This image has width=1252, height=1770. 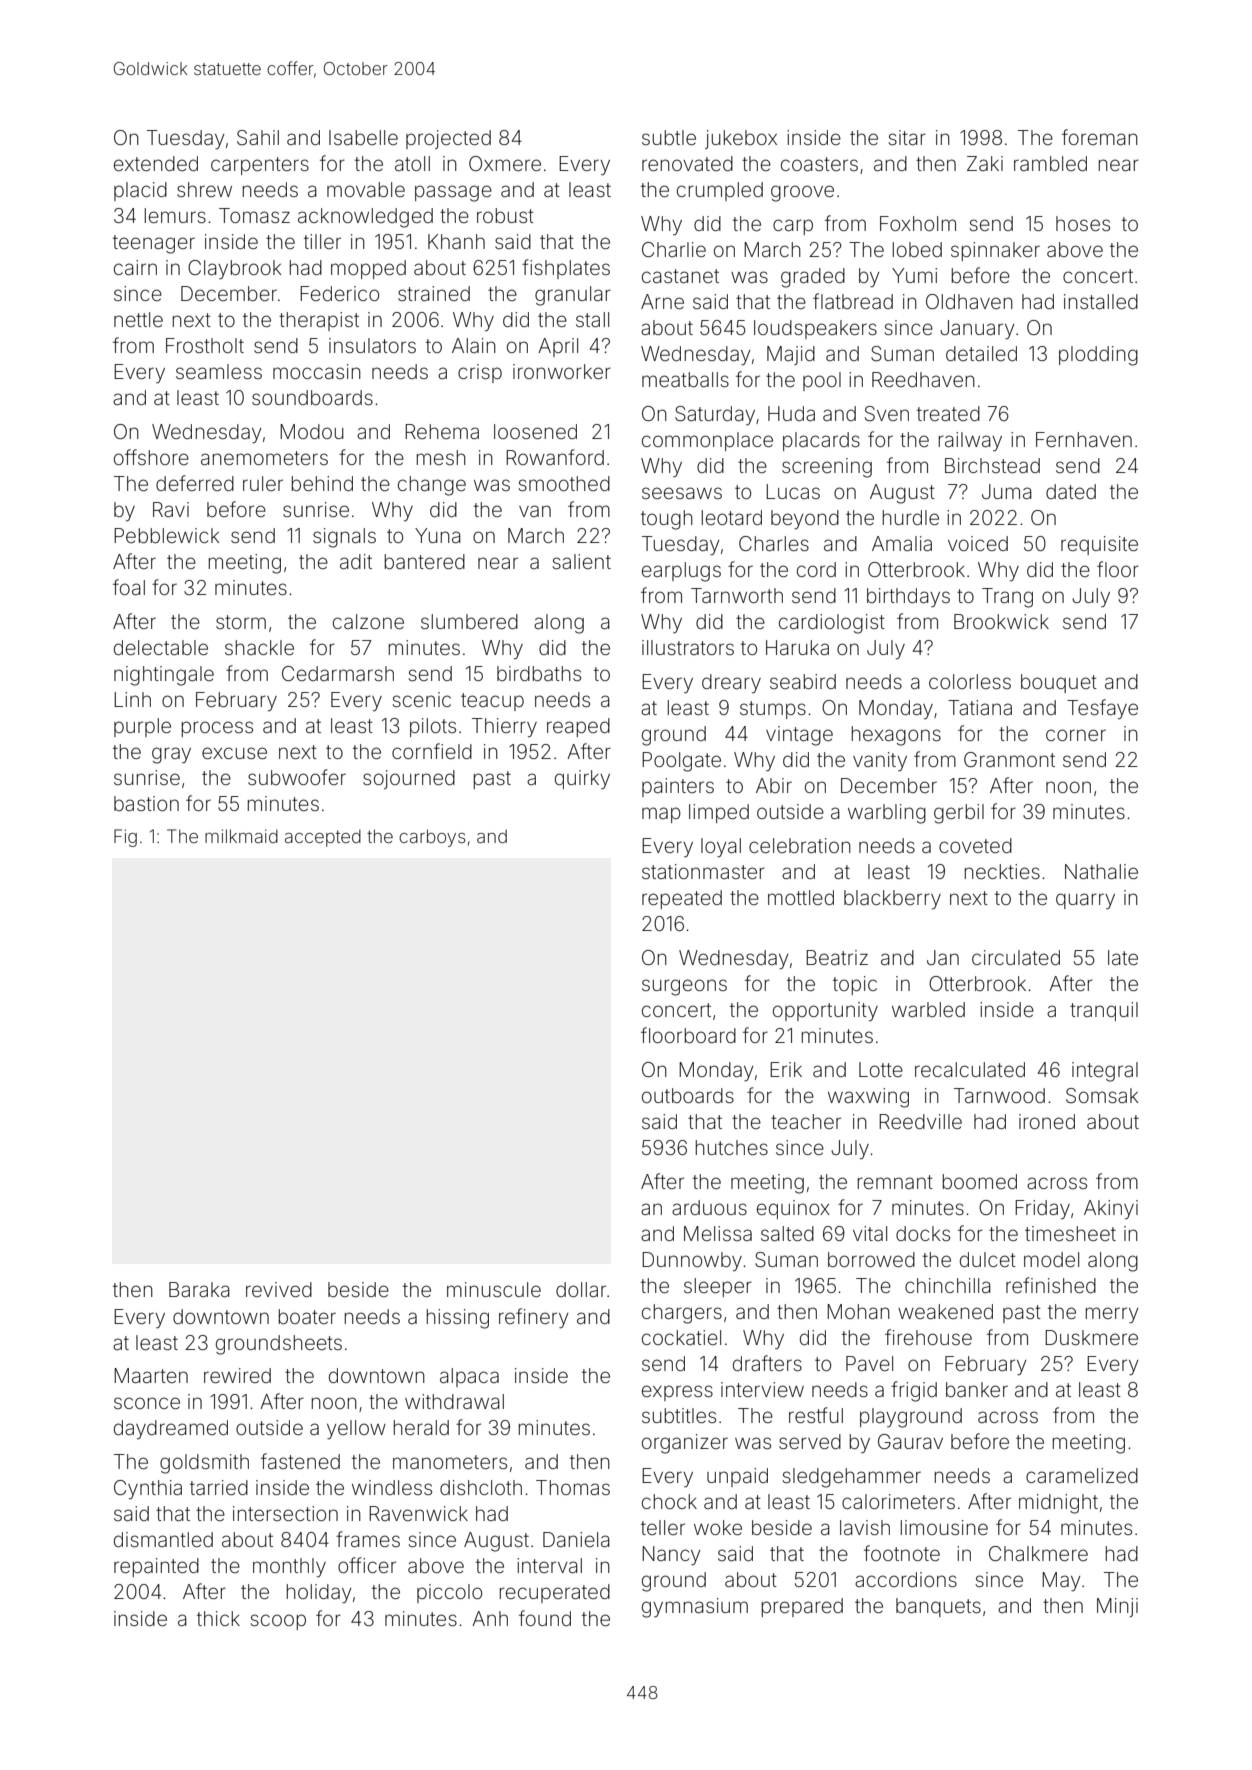 I want to click on requisite, so click(x=1099, y=545).
